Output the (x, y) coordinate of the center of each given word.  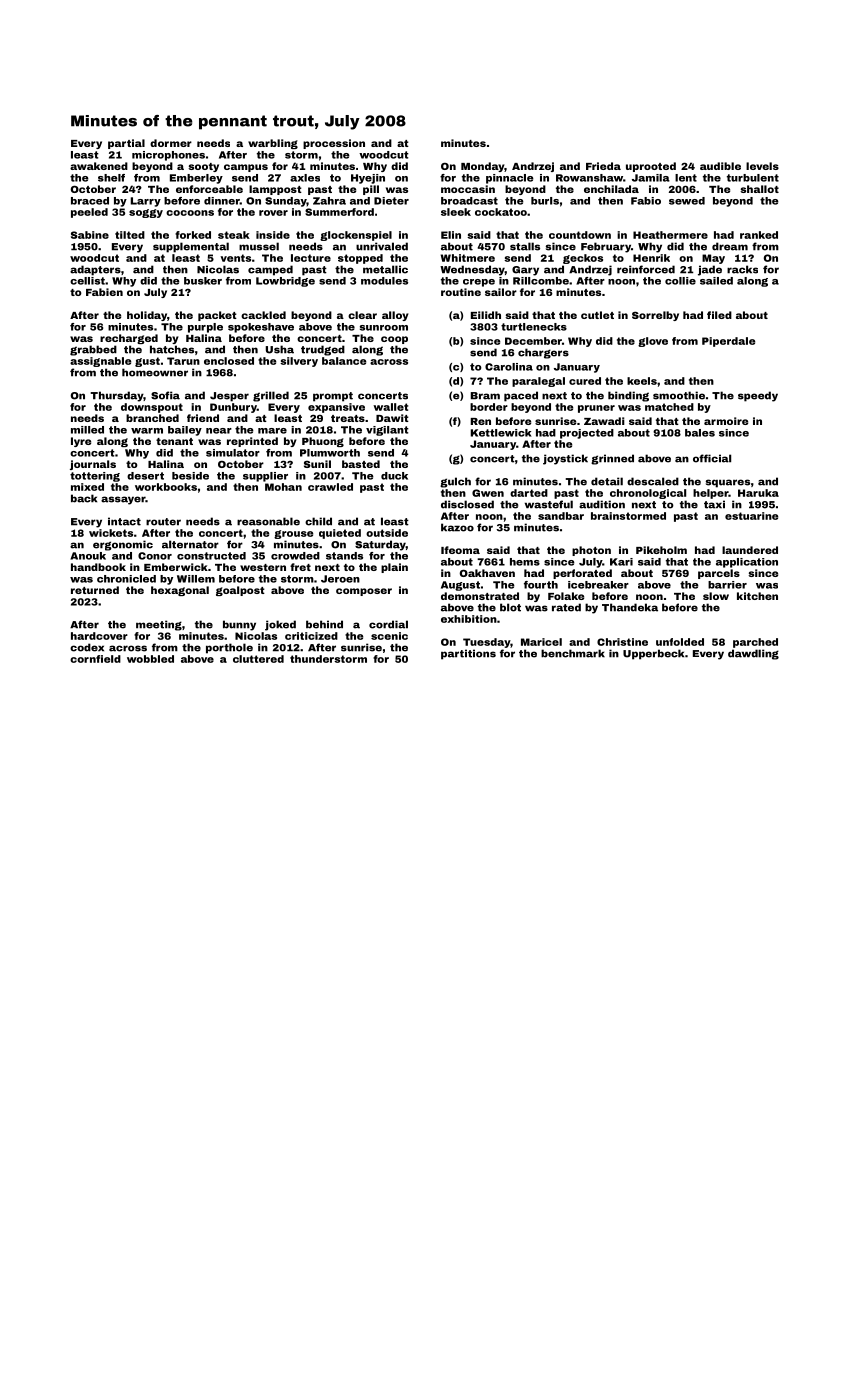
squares (728, 483)
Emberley (196, 179)
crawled (330, 487)
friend (203, 418)
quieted (340, 534)
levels (762, 166)
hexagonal (180, 591)
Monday (483, 167)
